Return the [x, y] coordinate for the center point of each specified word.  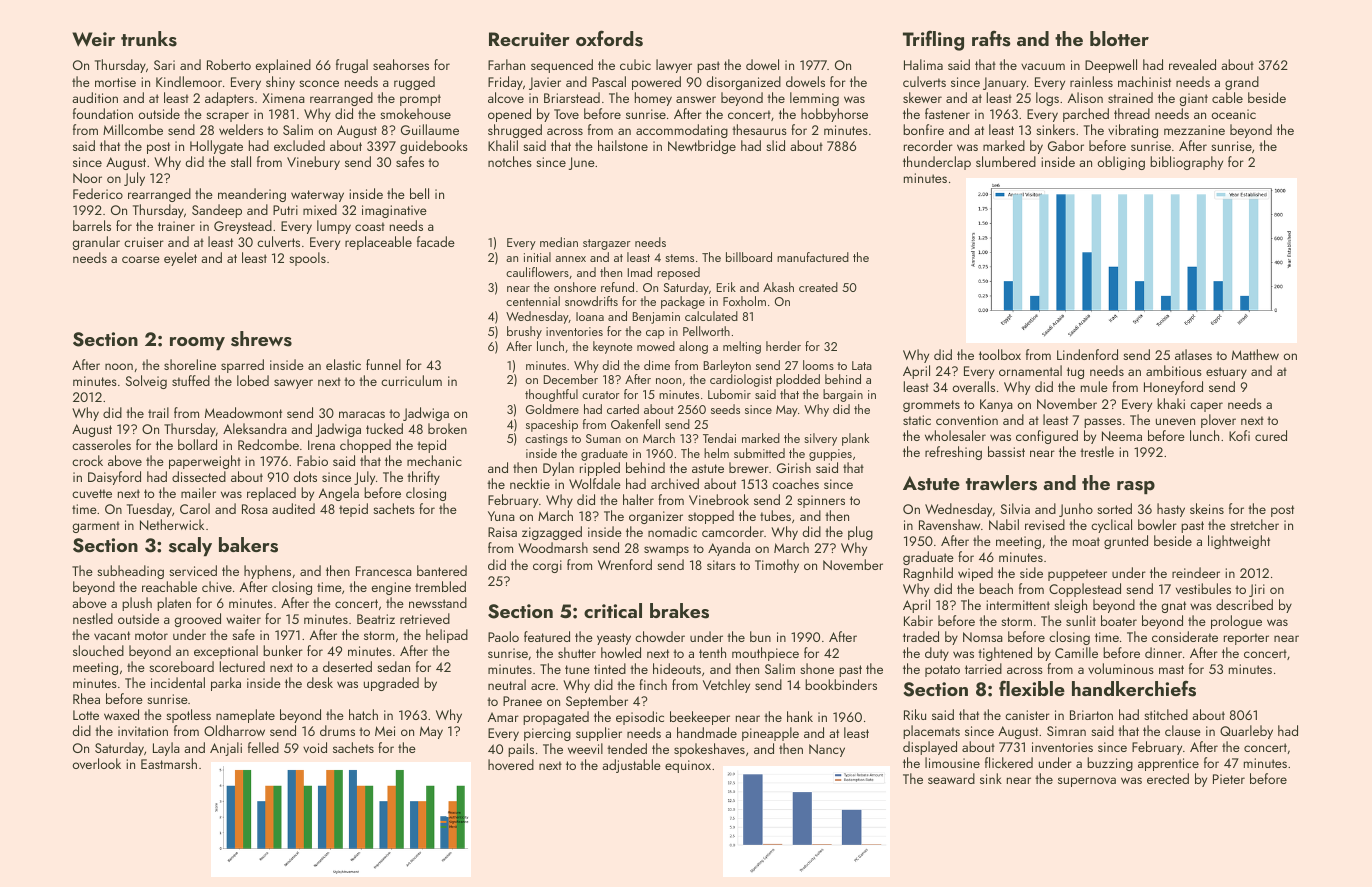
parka [226, 684]
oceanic [1234, 114]
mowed [656, 346]
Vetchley [726, 686]
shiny [280, 83]
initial [537, 257]
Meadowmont [243, 412]
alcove [506, 97]
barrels [92, 225]
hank [800, 716]
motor [151, 635]
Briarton [1091, 715]
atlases [1193, 354]
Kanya [996, 405]
